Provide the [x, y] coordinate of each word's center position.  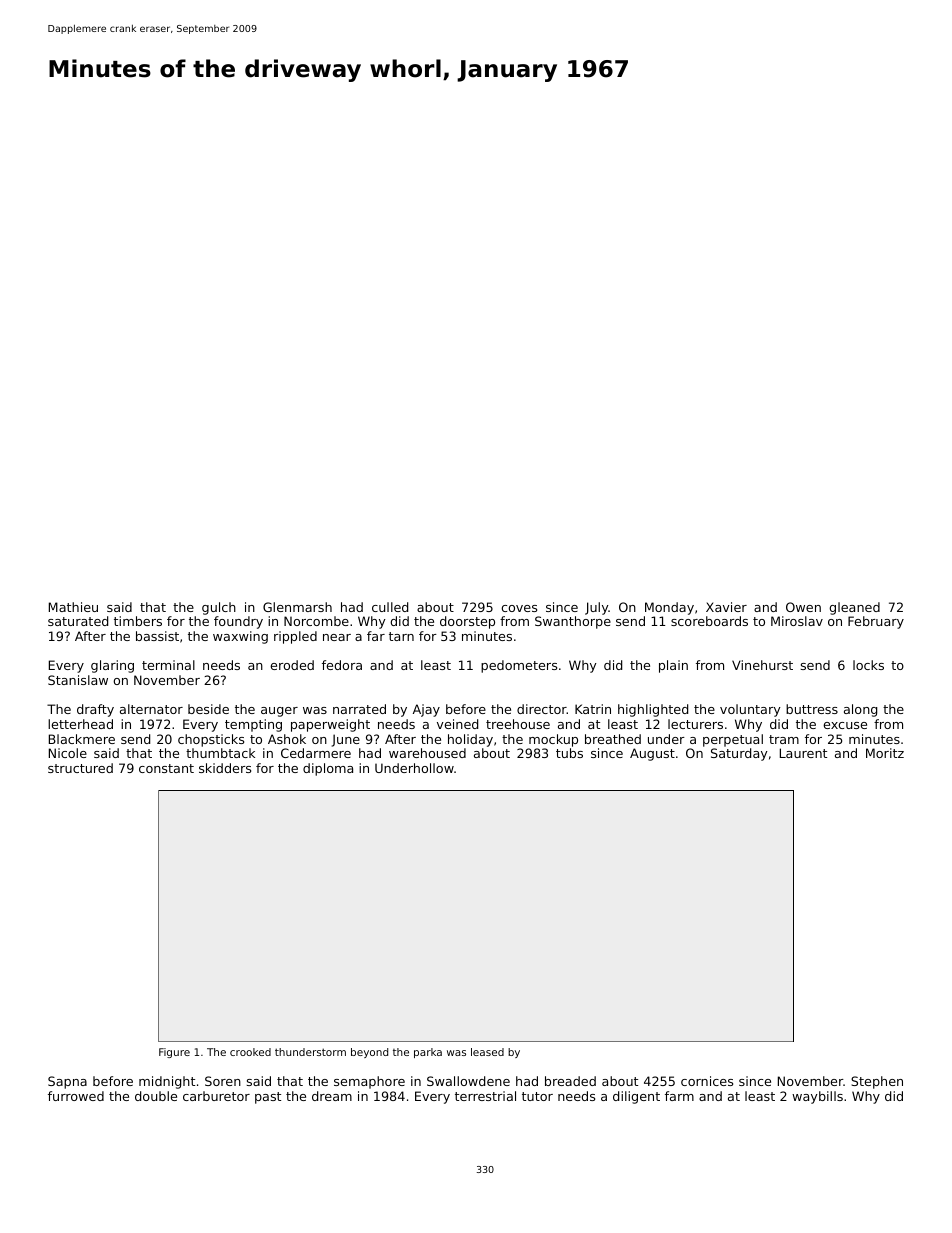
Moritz [885, 753]
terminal [168, 665]
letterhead [80, 724]
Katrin [593, 709]
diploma [328, 769]
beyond [369, 1053]
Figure [174, 1053]
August [652, 754]
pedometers [519, 666]
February [876, 622]
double [156, 1096]
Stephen [877, 1082]
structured [80, 768]
